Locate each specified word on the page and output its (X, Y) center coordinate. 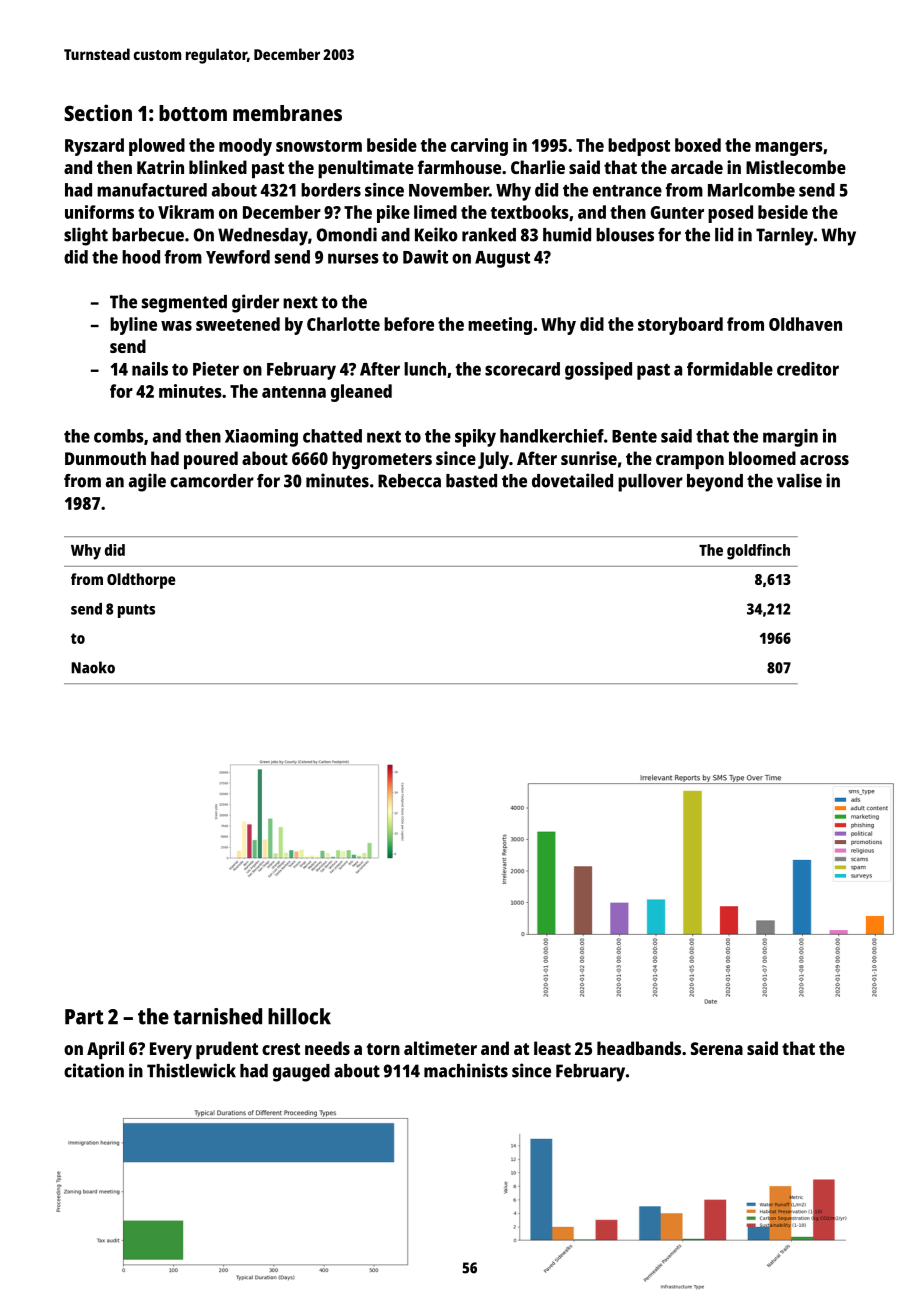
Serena (717, 1048)
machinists (466, 1070)
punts (136, 611)
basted (471, 481)
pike (393, 214)
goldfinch (758, 552)
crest (281, 1049)
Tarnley (784, 237)
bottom (193, 113)
